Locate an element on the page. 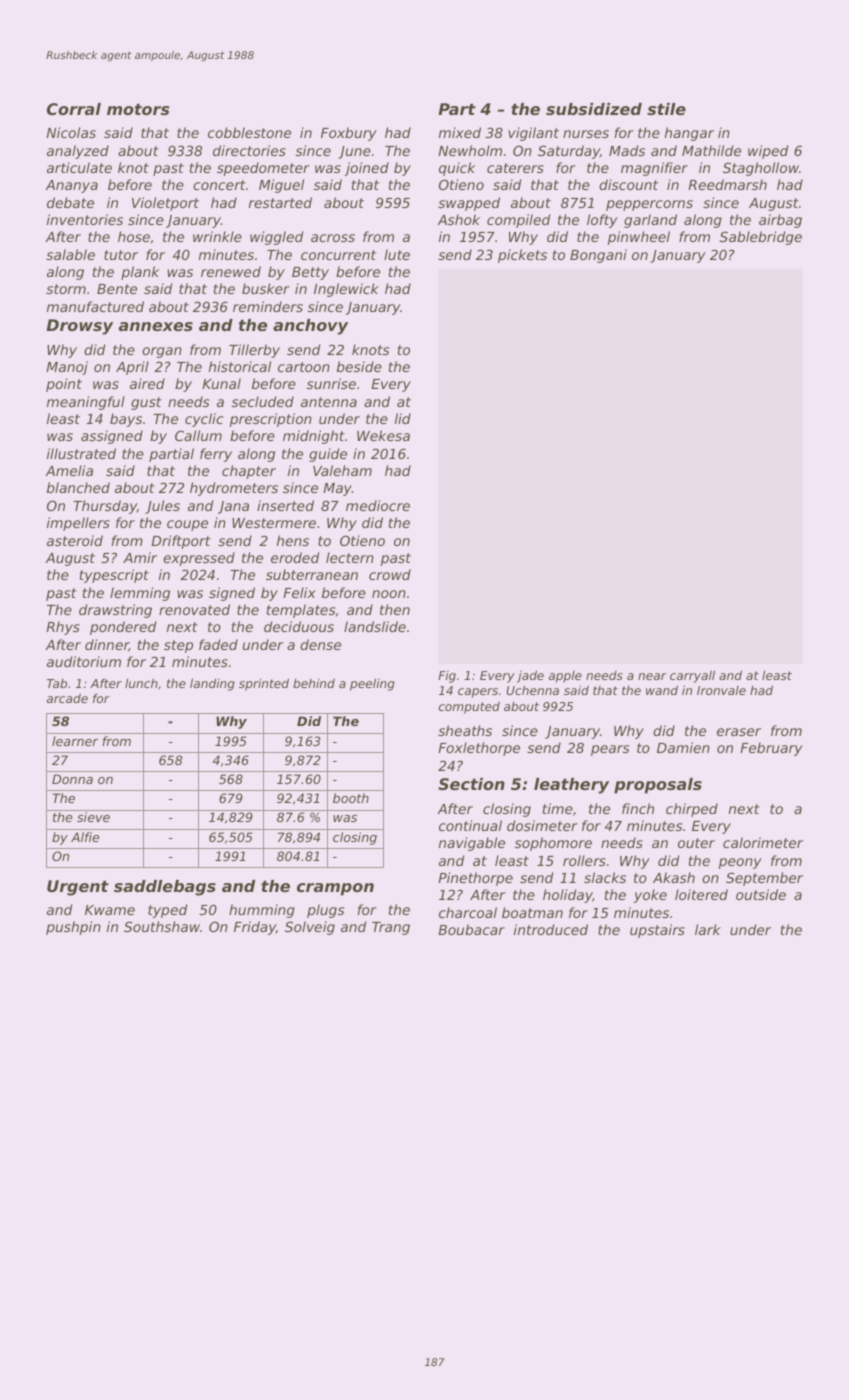  Kunal is located at coordinates (221, 383).
